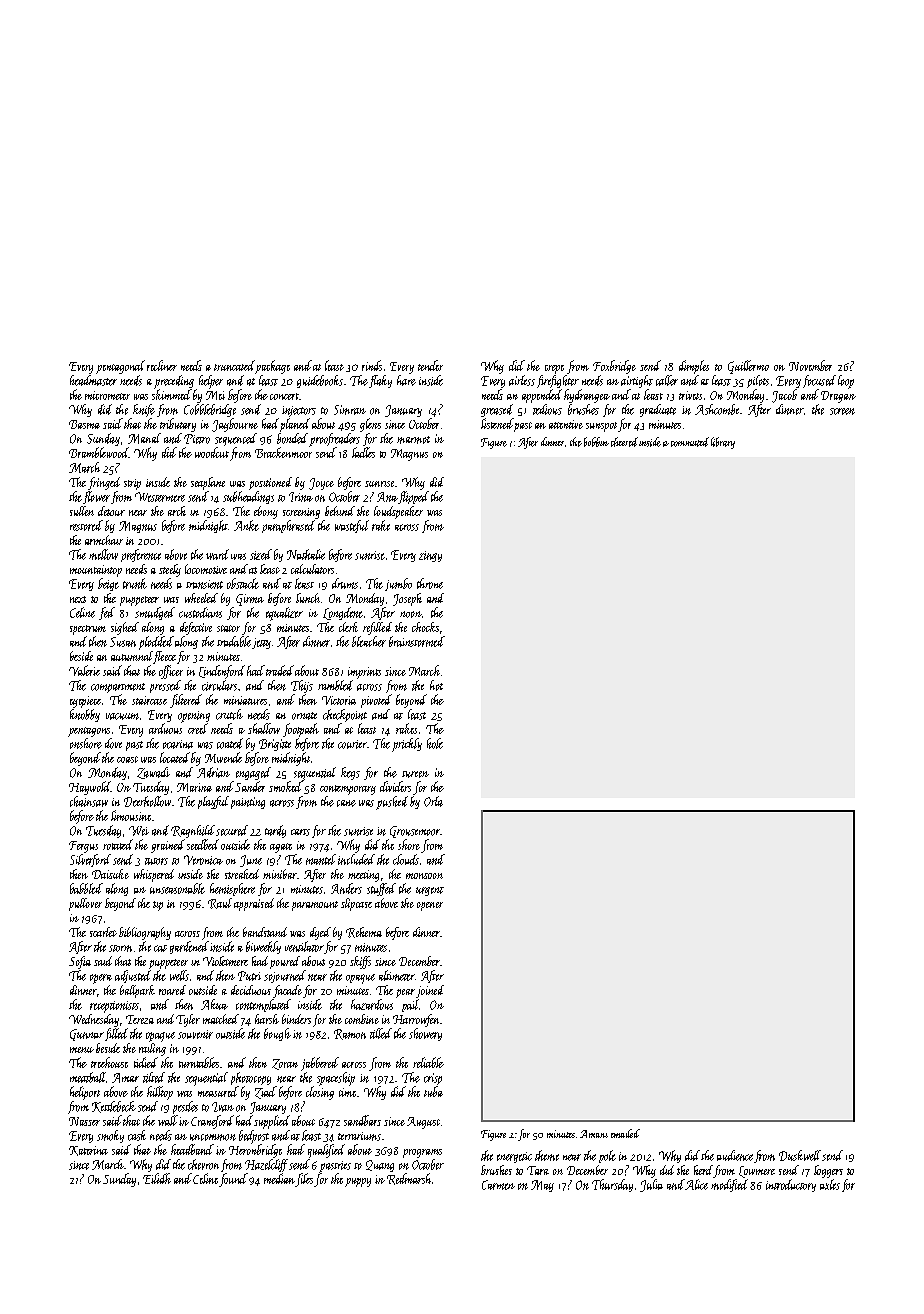 The height and width of the image is (1314, 924). What do you see at coordinates (272, 367) in the image?
I see `package` at bounding box center [272, 367].
